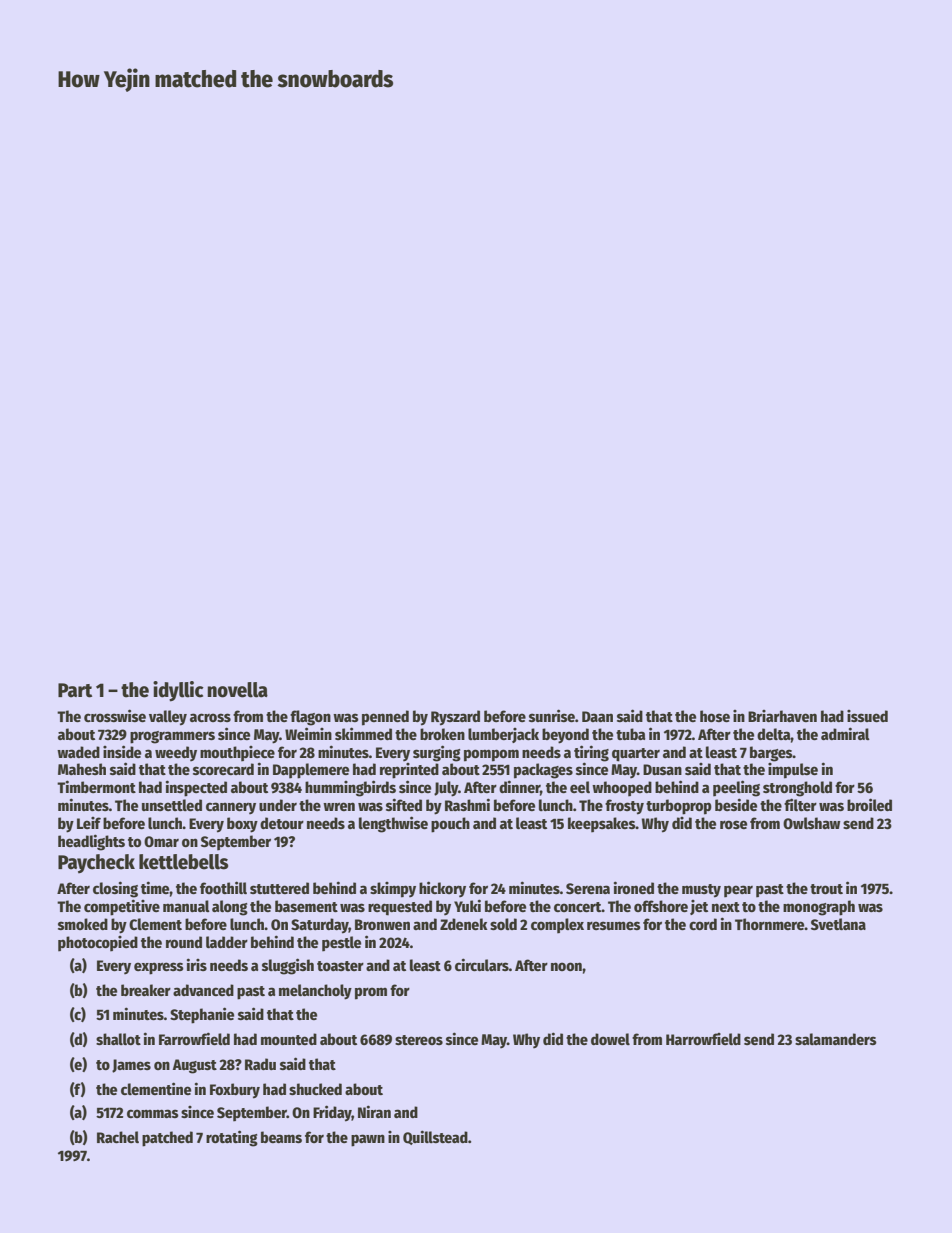 The height and width of the document is (1233, 952). I want to click on Rachel, so click(118, 1137).
